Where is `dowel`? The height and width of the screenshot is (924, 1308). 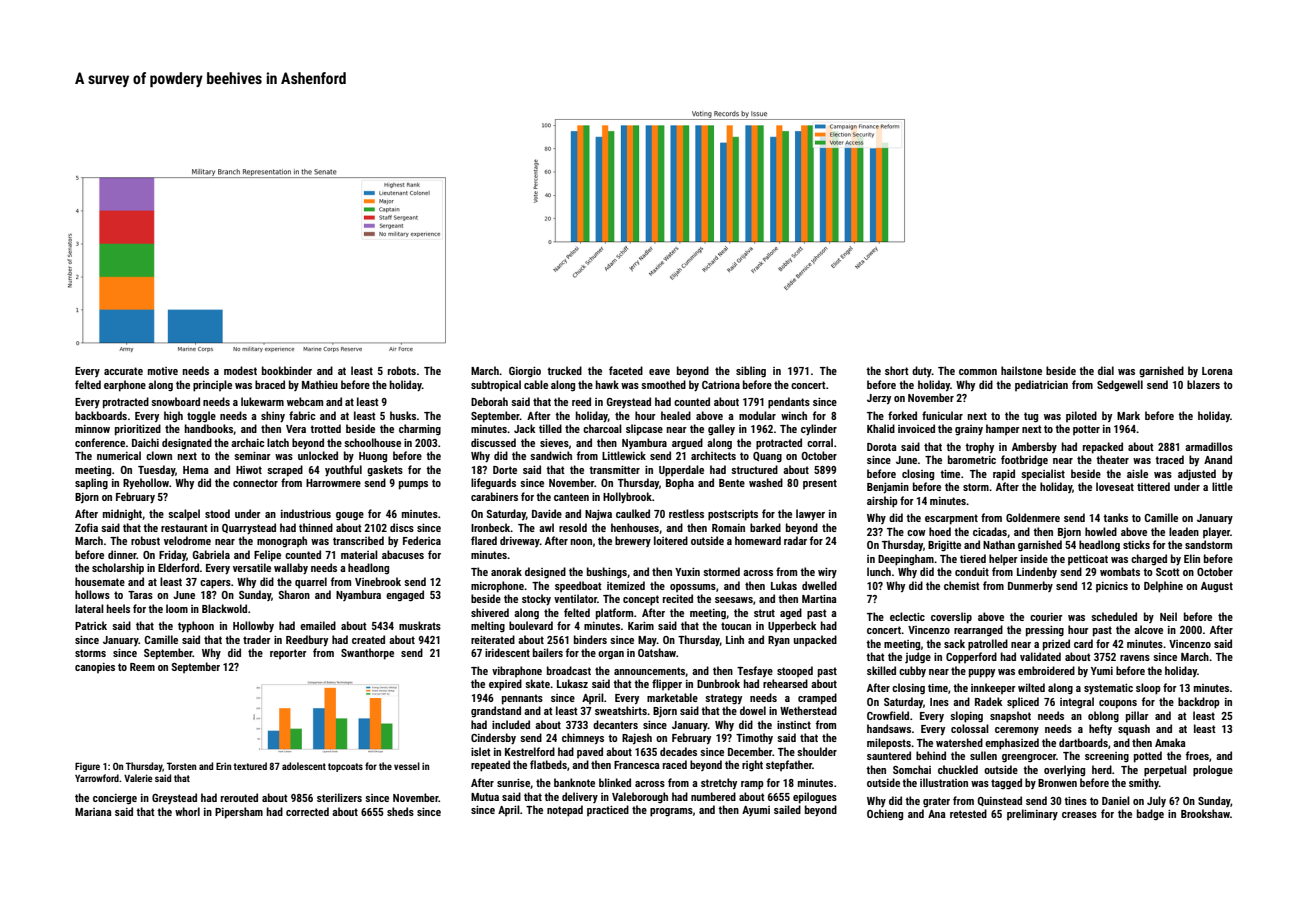 dowel is located at coordinates (753, 710).
